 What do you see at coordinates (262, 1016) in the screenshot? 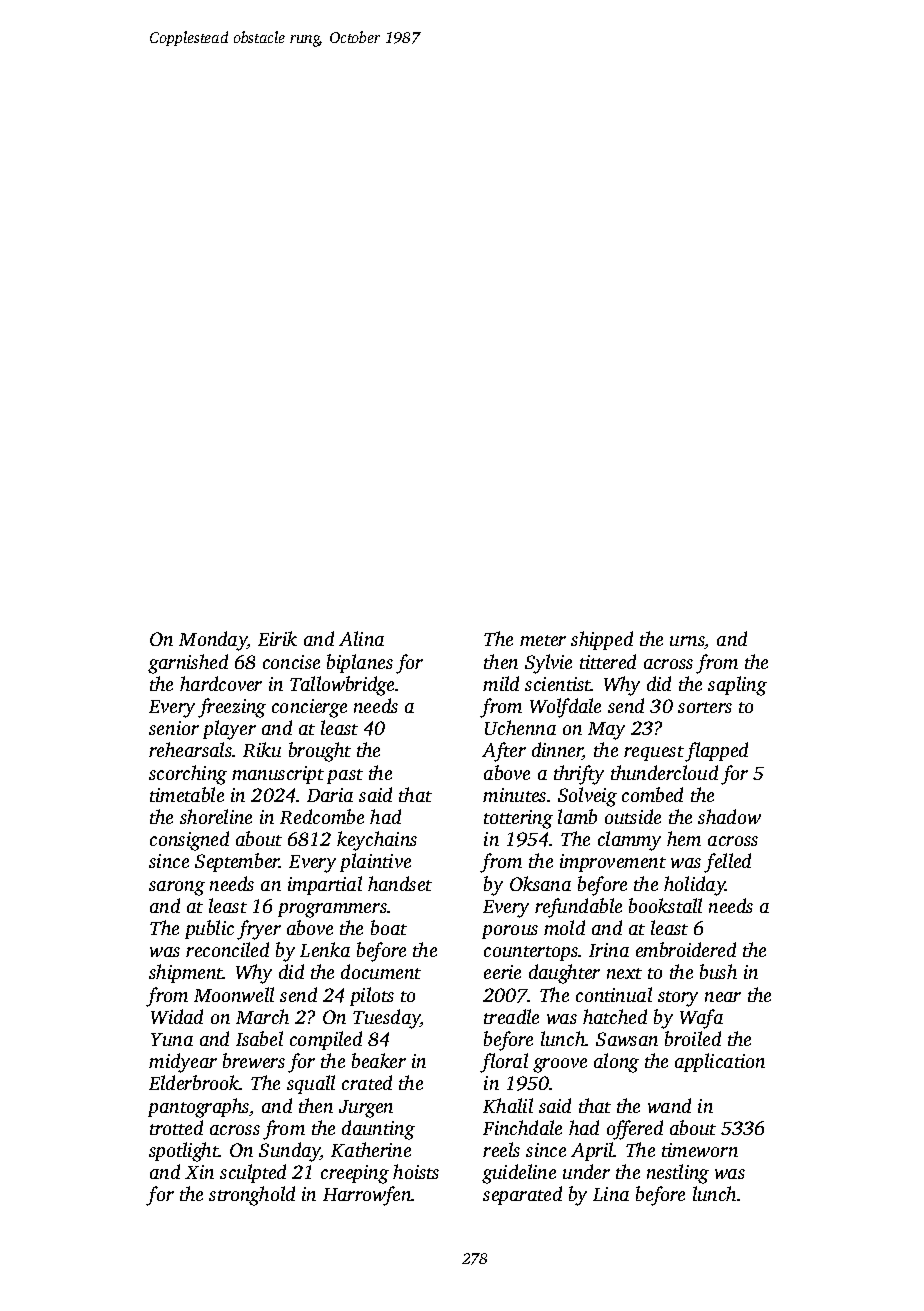
I see `March` at bounding box center [262, 1016].
